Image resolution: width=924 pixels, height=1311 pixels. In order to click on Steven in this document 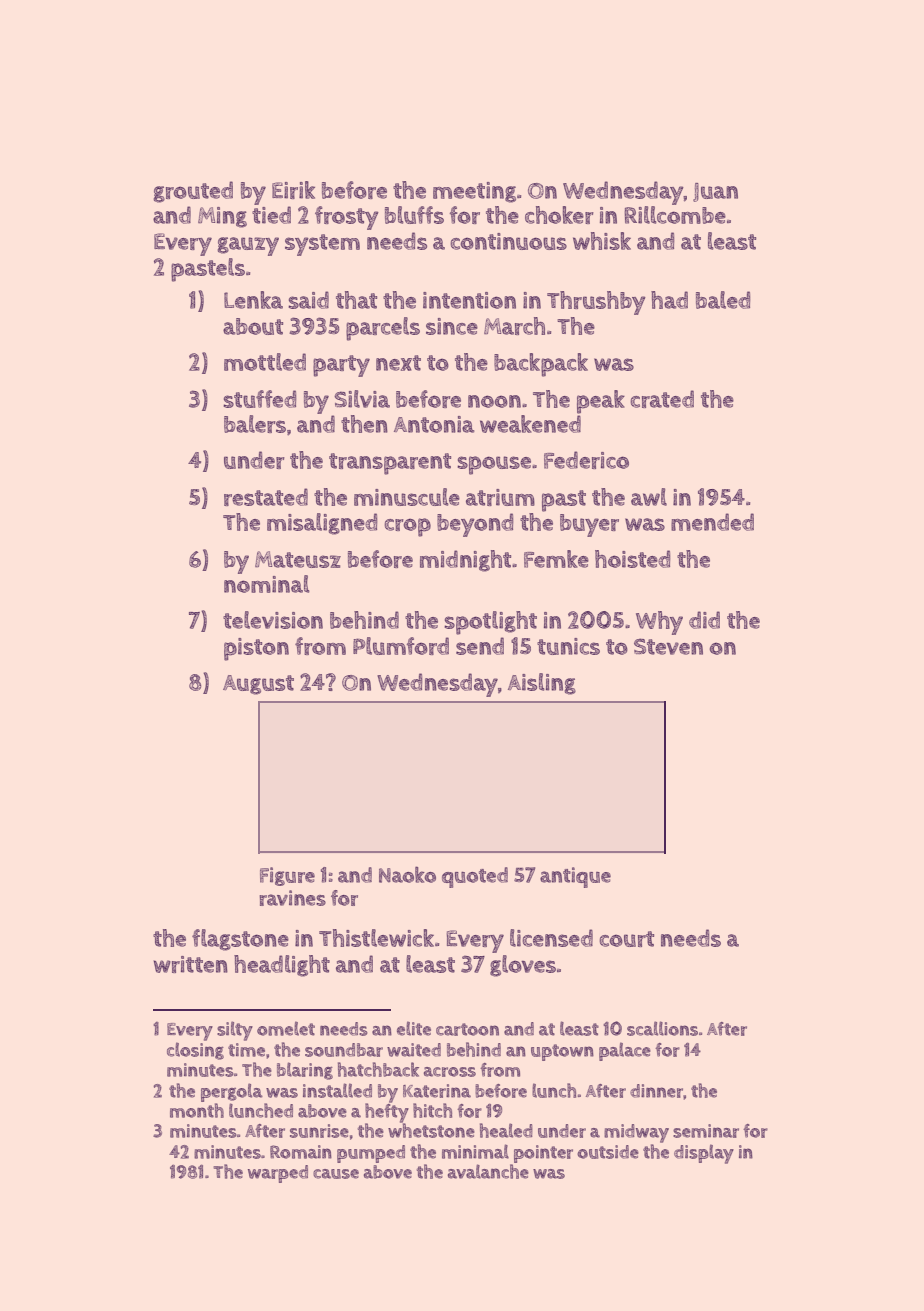, I will do `click(668, 646)`.
